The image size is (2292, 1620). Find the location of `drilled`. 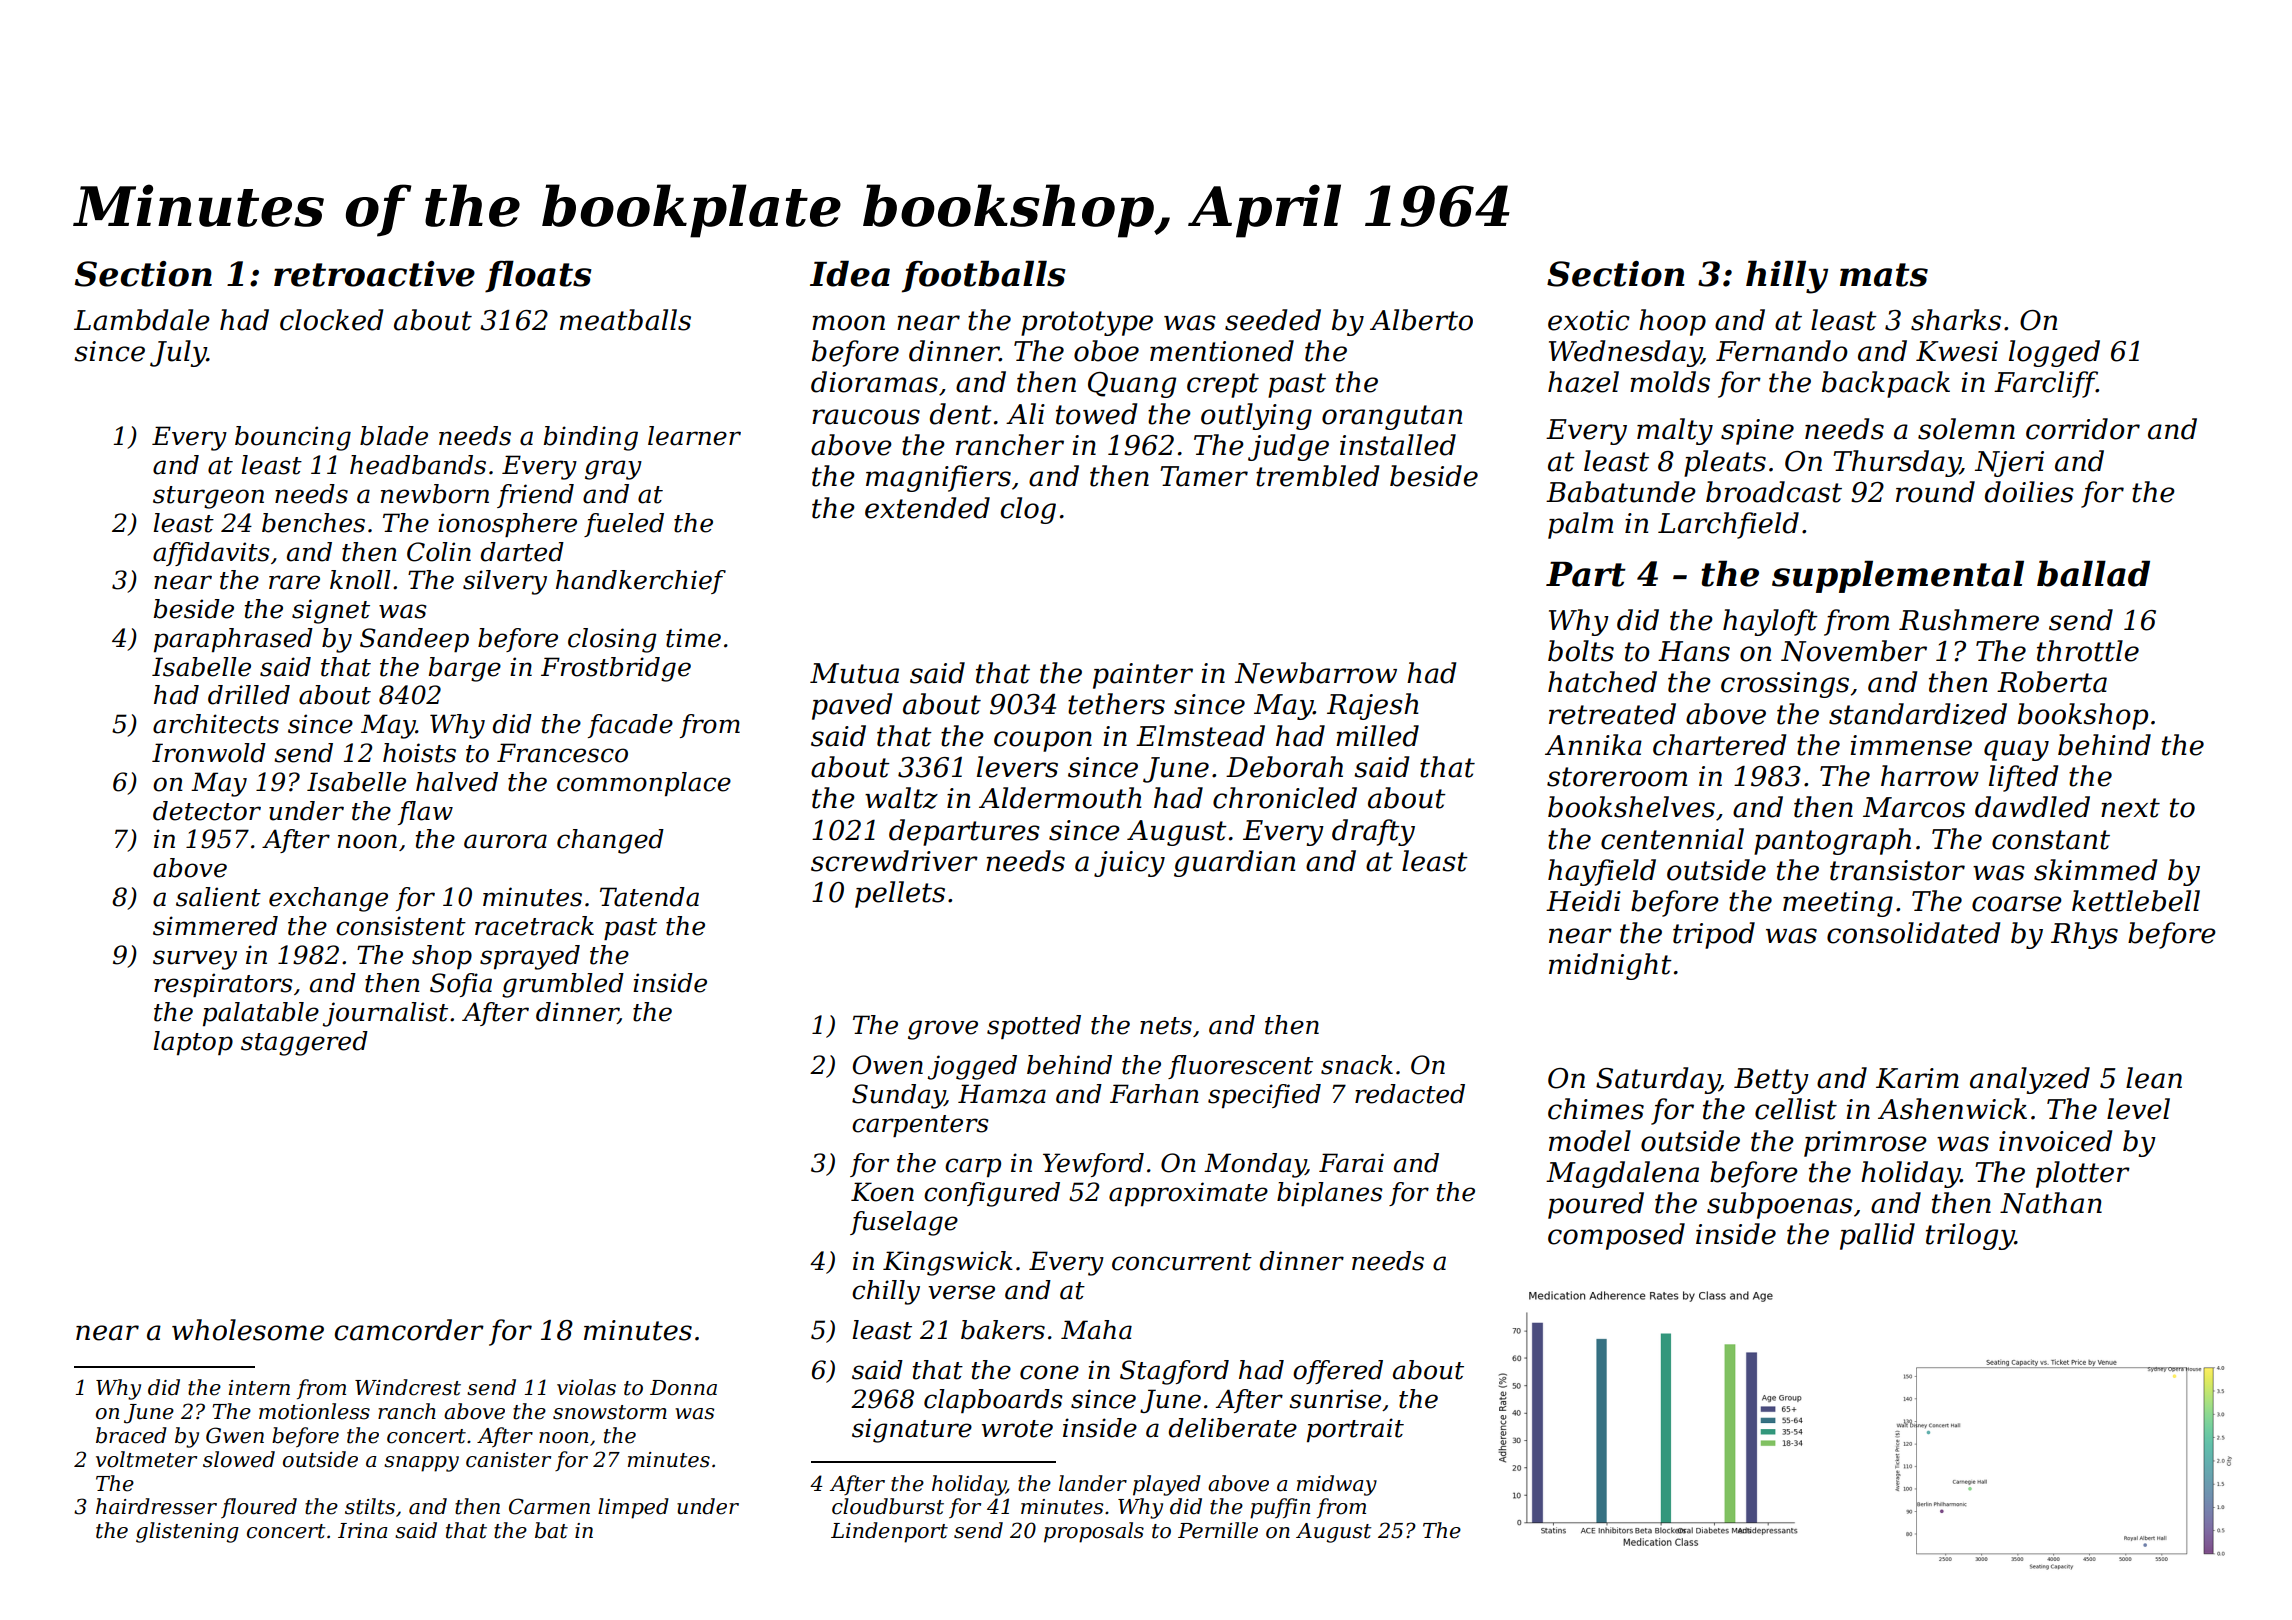

drilled is located at coordinates (249, 695).
